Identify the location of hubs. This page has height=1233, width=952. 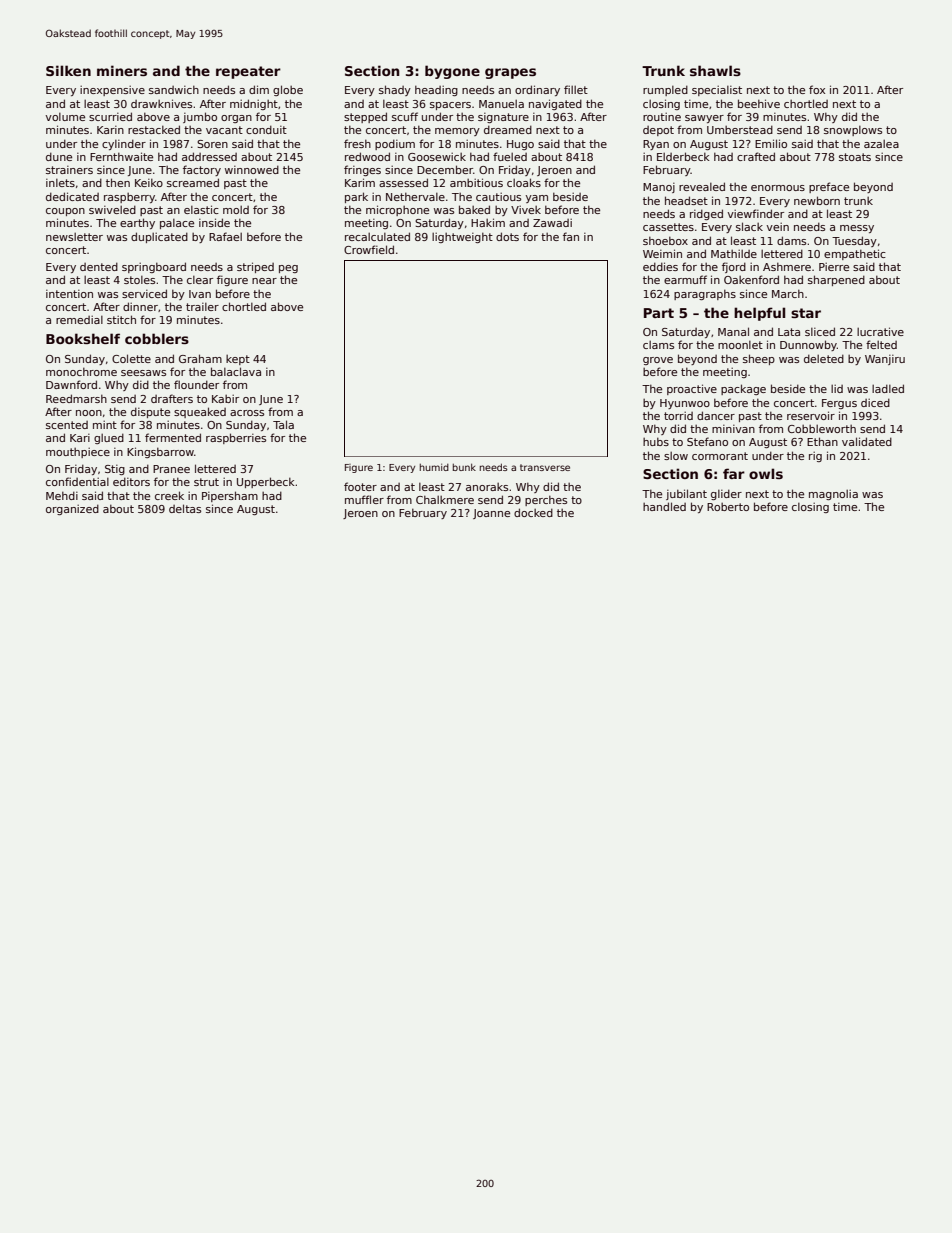
(656, 441).
